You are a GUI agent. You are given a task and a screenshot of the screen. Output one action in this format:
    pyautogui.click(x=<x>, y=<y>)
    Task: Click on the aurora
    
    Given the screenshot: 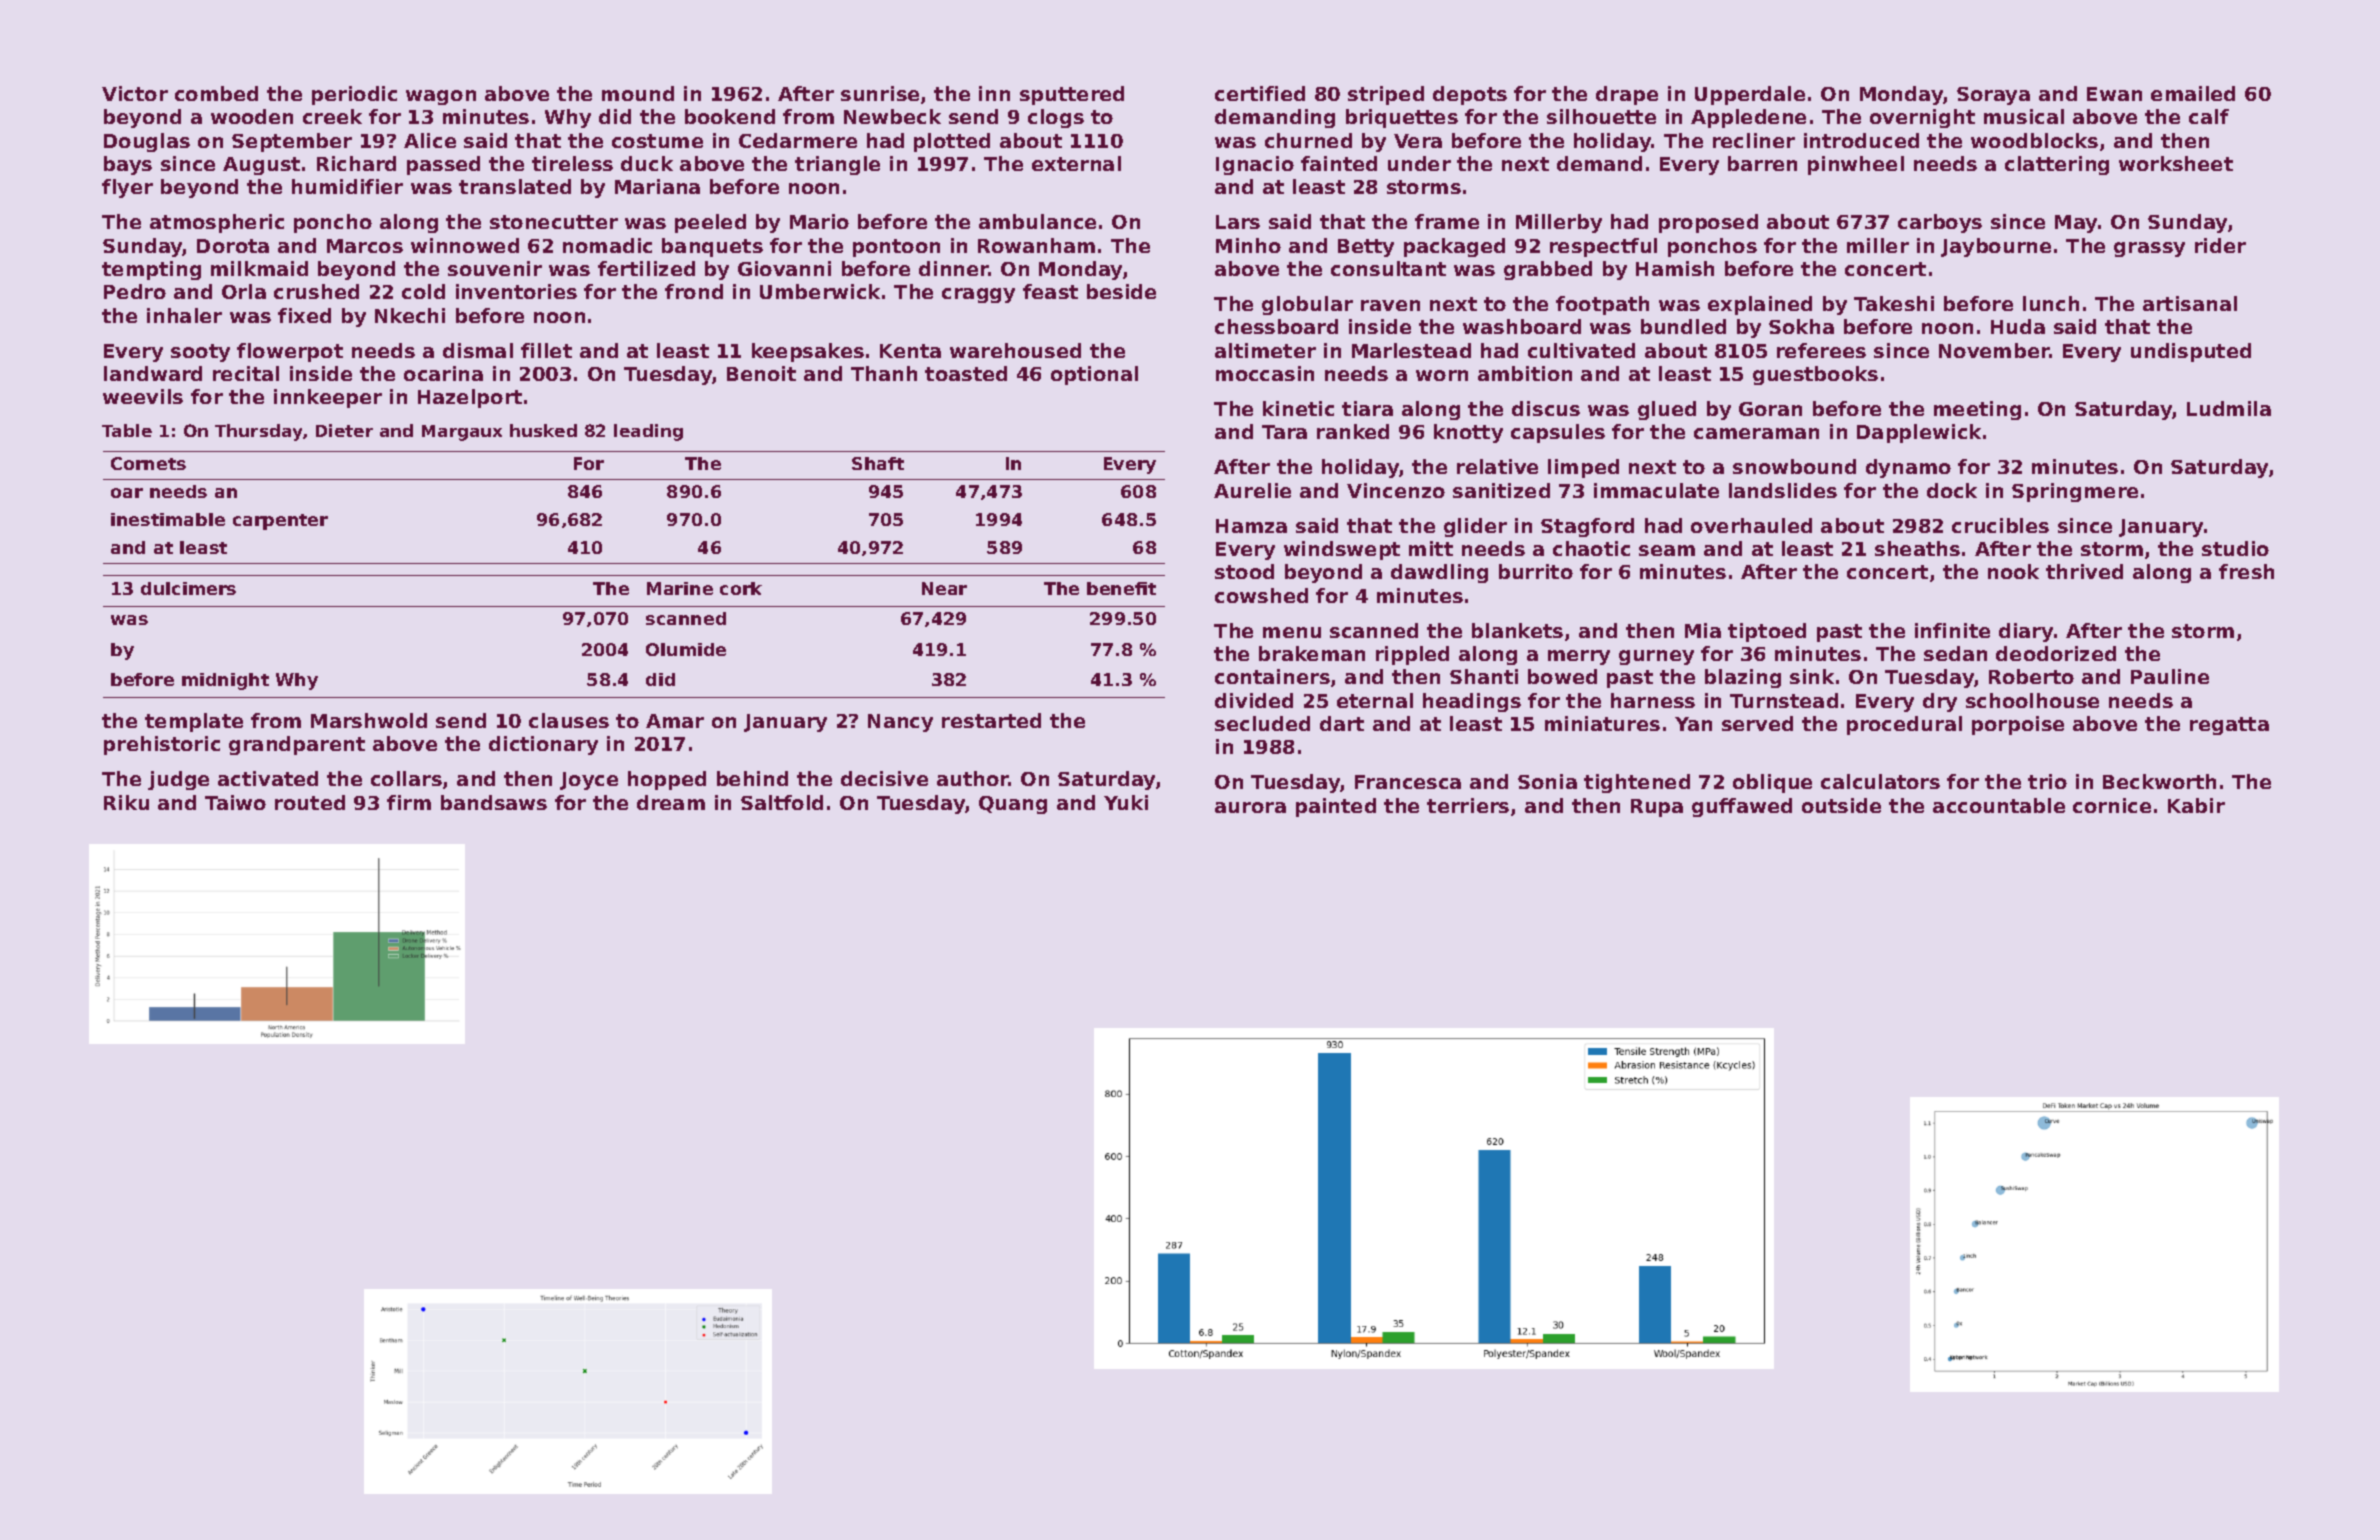 What is the action you would take?
    pyautogui.click(x=1250, y=807)
